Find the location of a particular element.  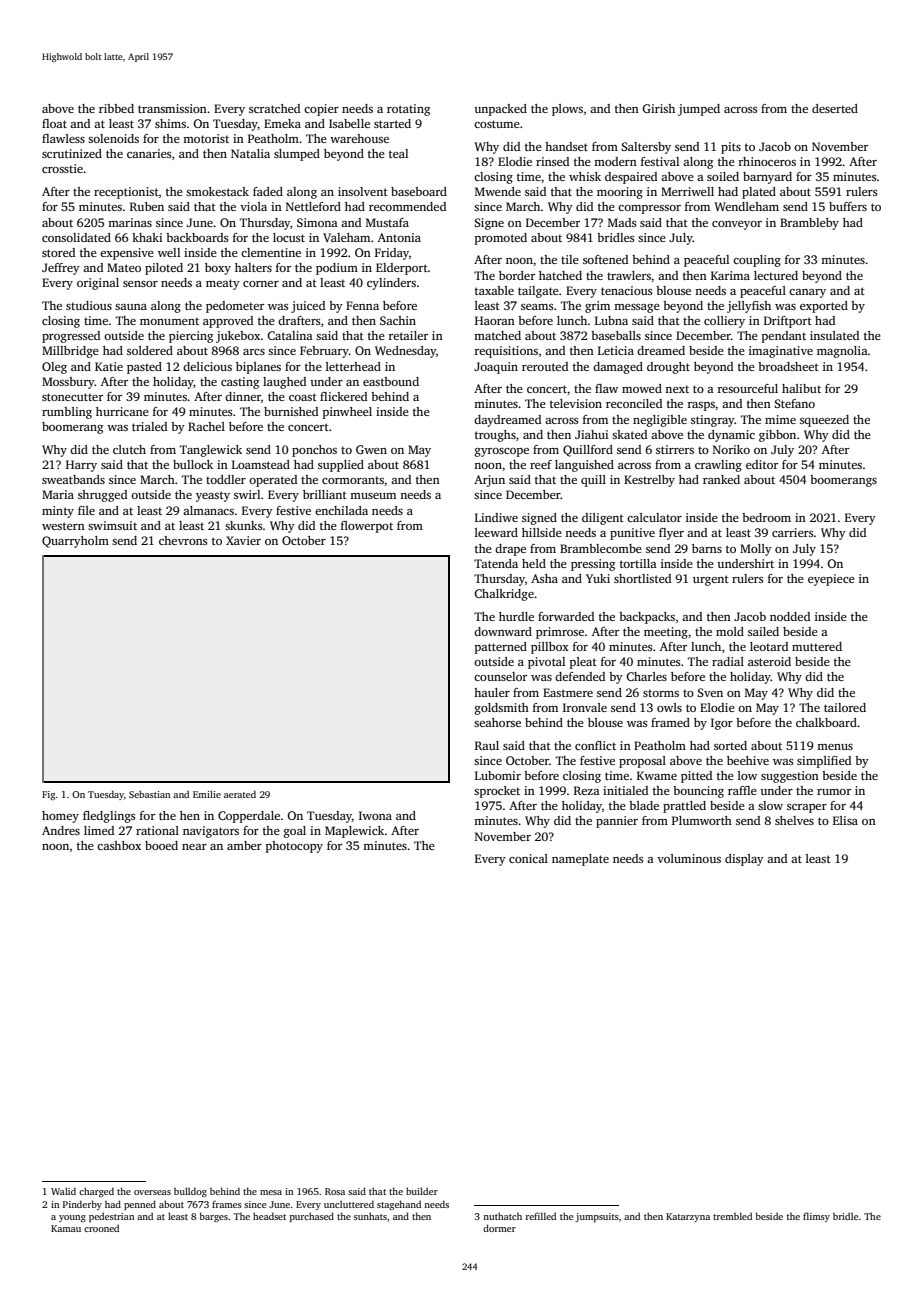

Fig is located at coordinates (48, 795).
